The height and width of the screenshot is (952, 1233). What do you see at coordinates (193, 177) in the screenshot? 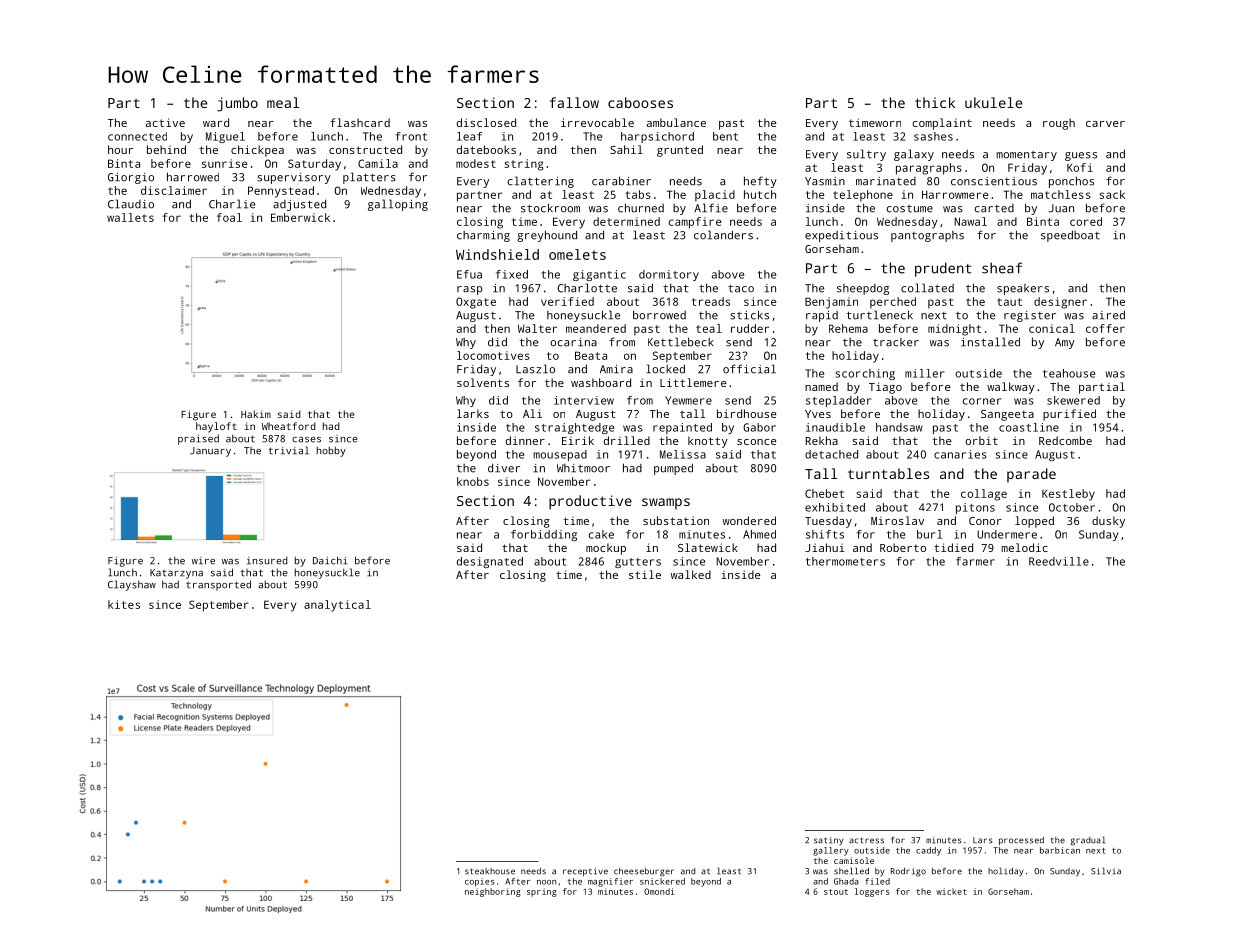
I see `harrowed` at bounding box center [193, 177].
